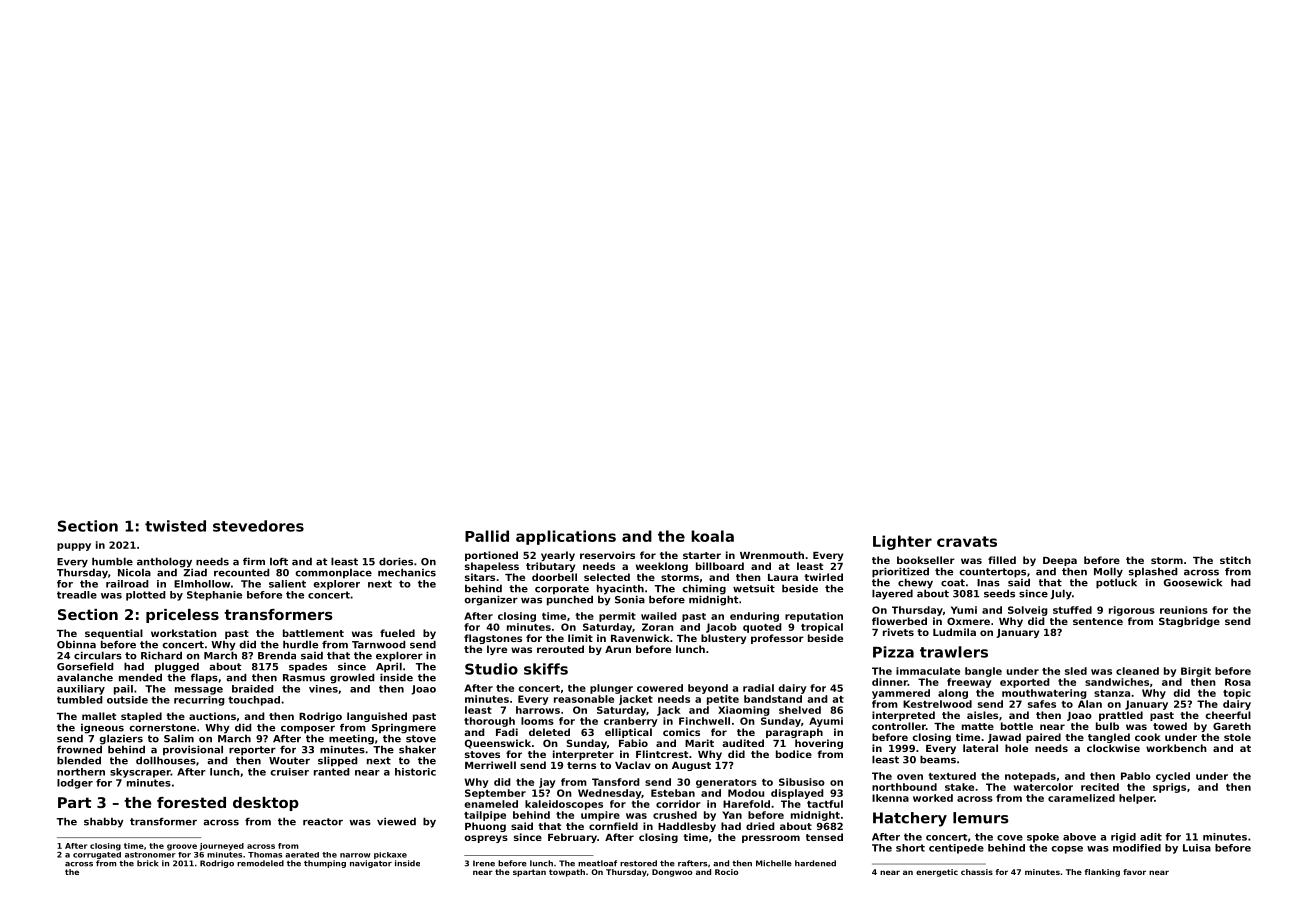 This document has height=924, width=1308. I want to click on firm, so click(254, 561).
